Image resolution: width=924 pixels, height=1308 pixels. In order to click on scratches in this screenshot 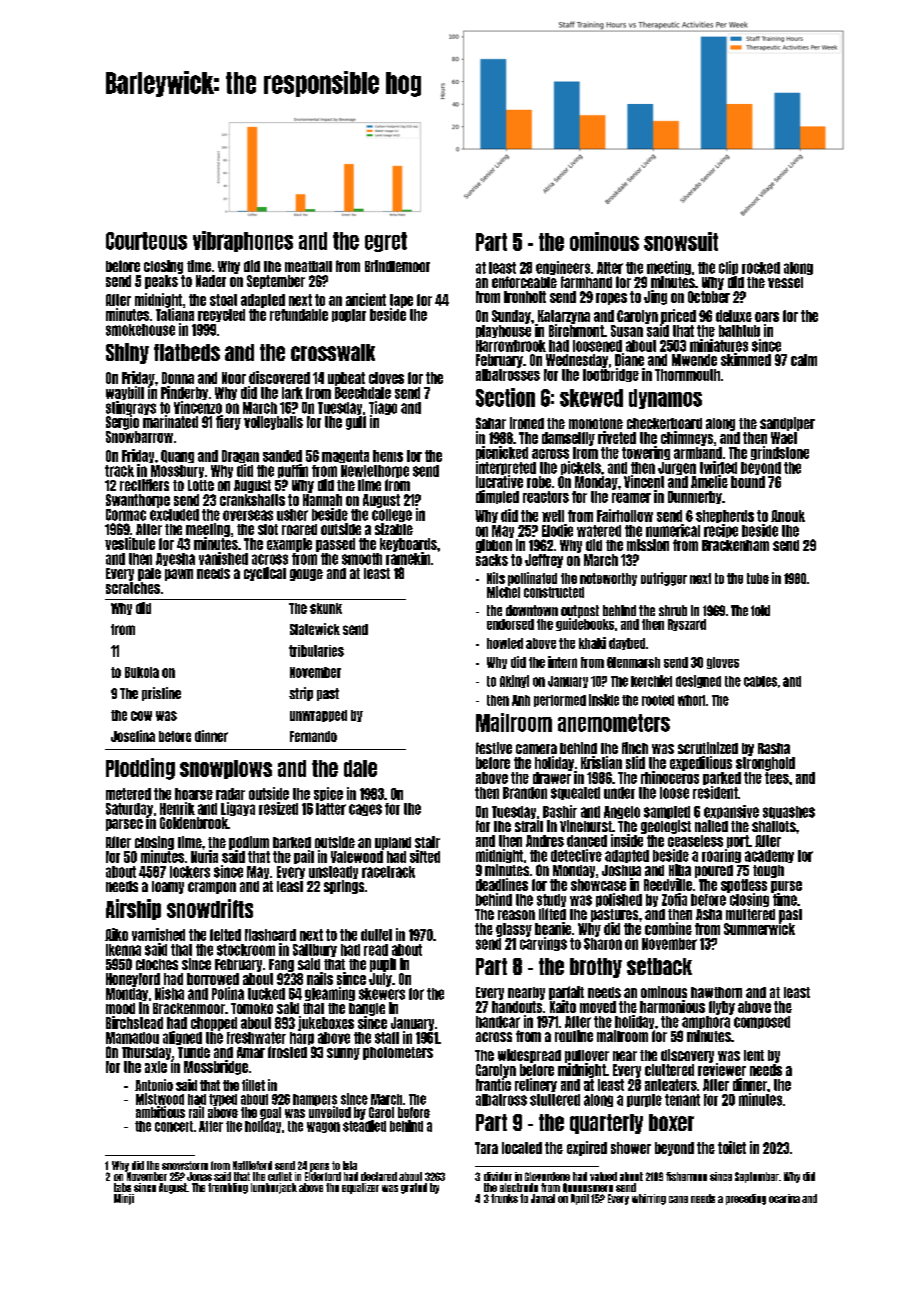, I will do `click(133, 588)`.
